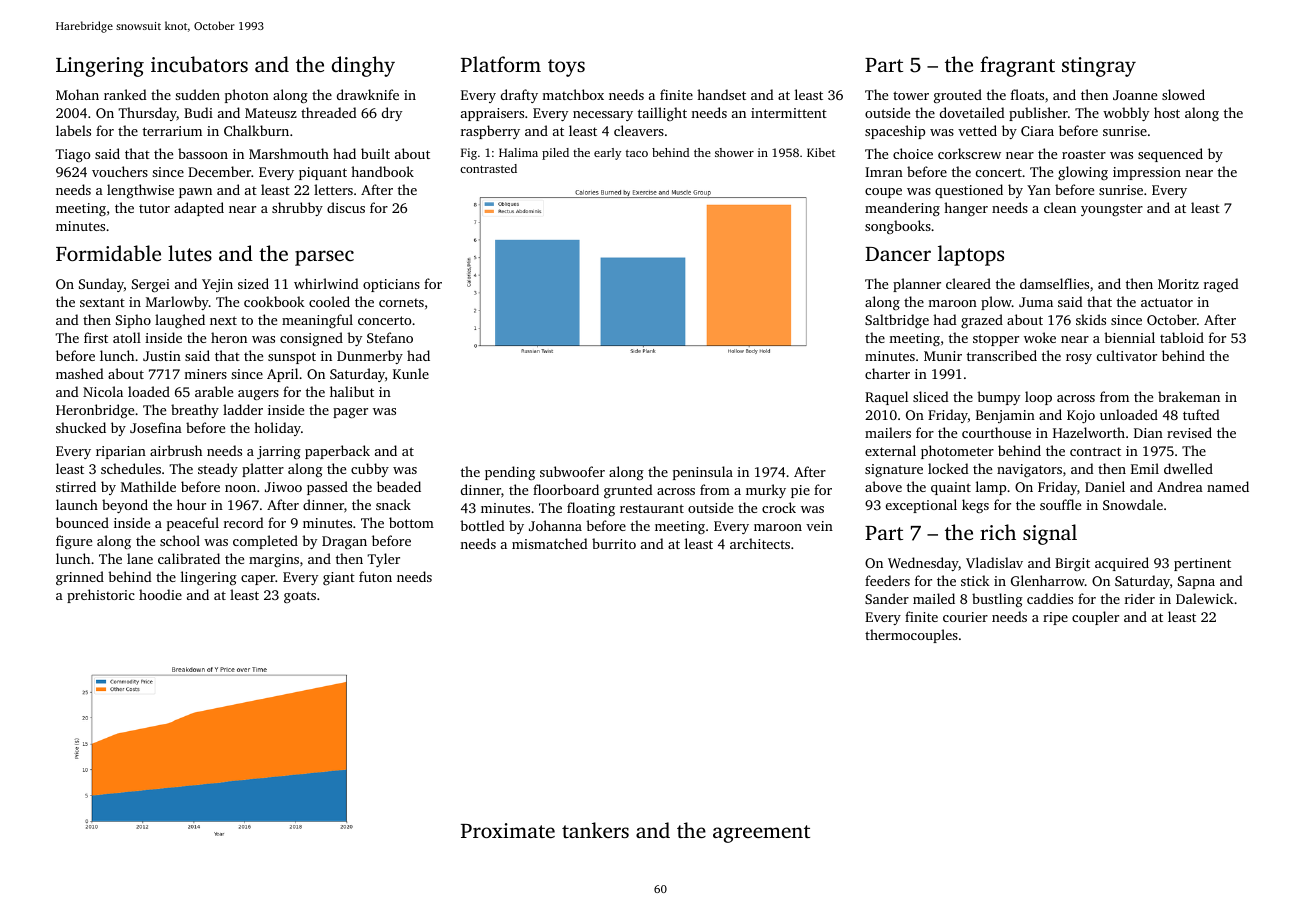  Describe the element at coordinates (761, 834) in the screenshot. I see `agreement` at that location.
